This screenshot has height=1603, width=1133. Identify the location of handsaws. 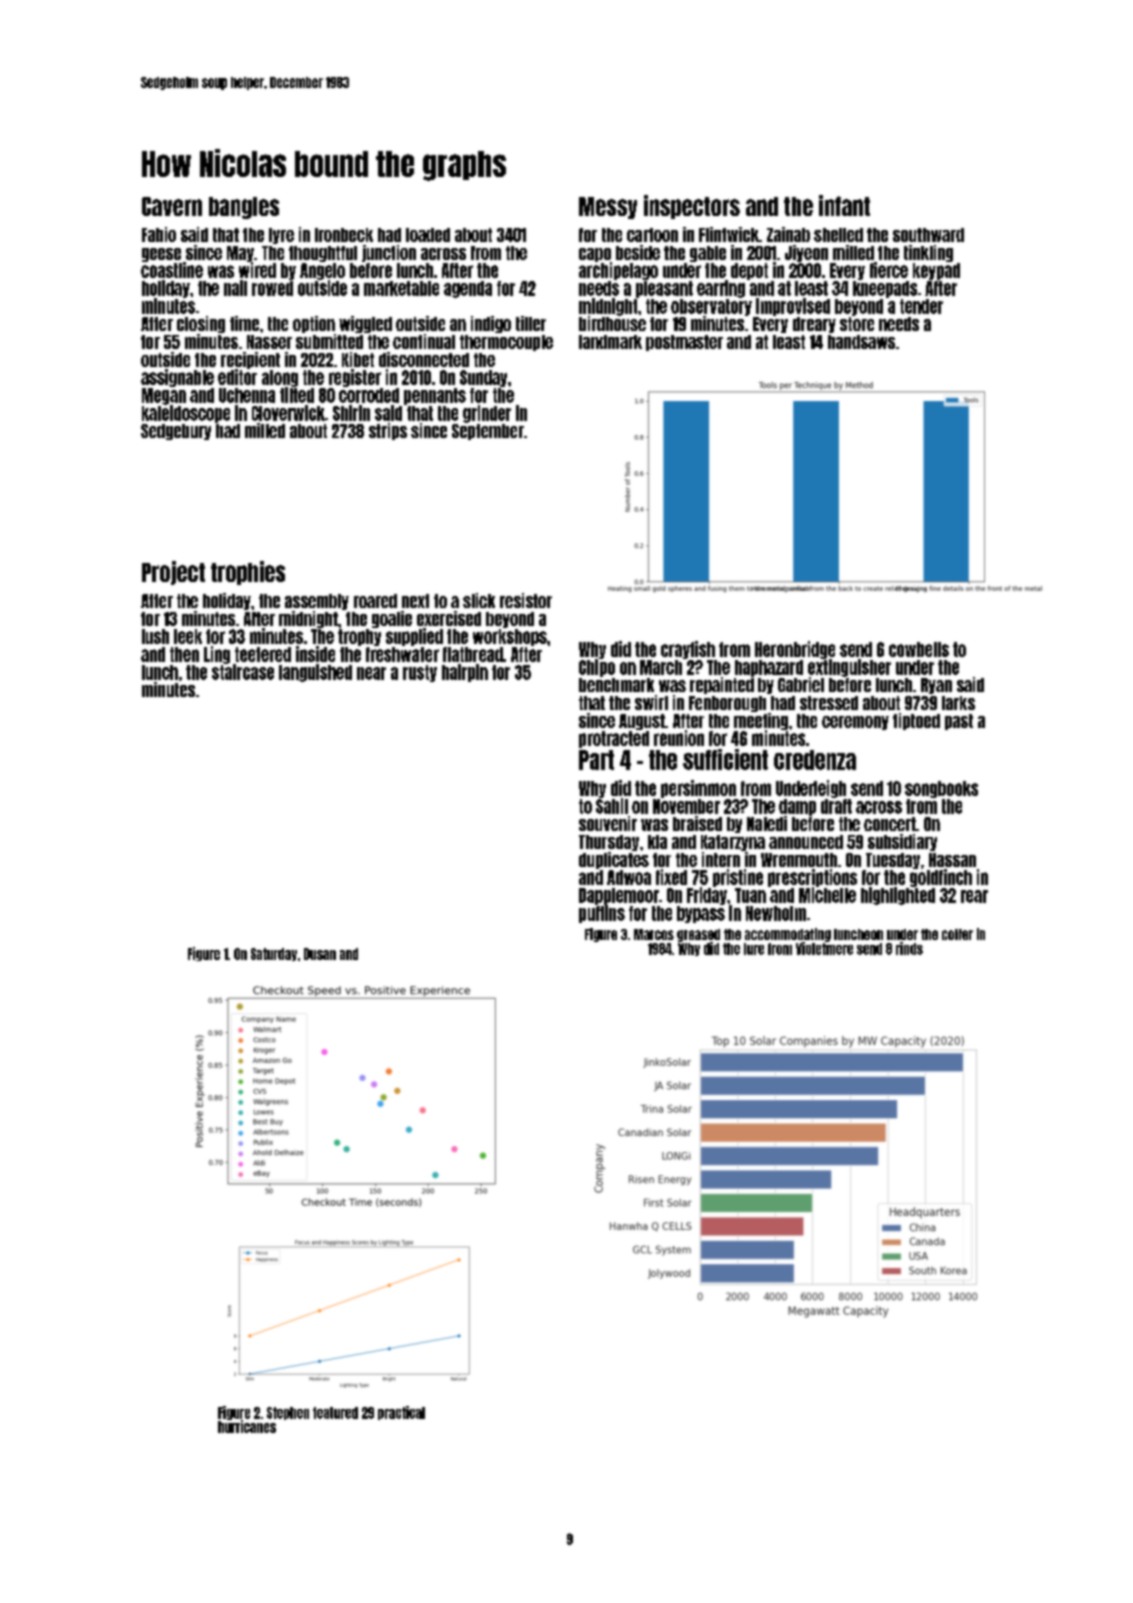
(861, 342).
